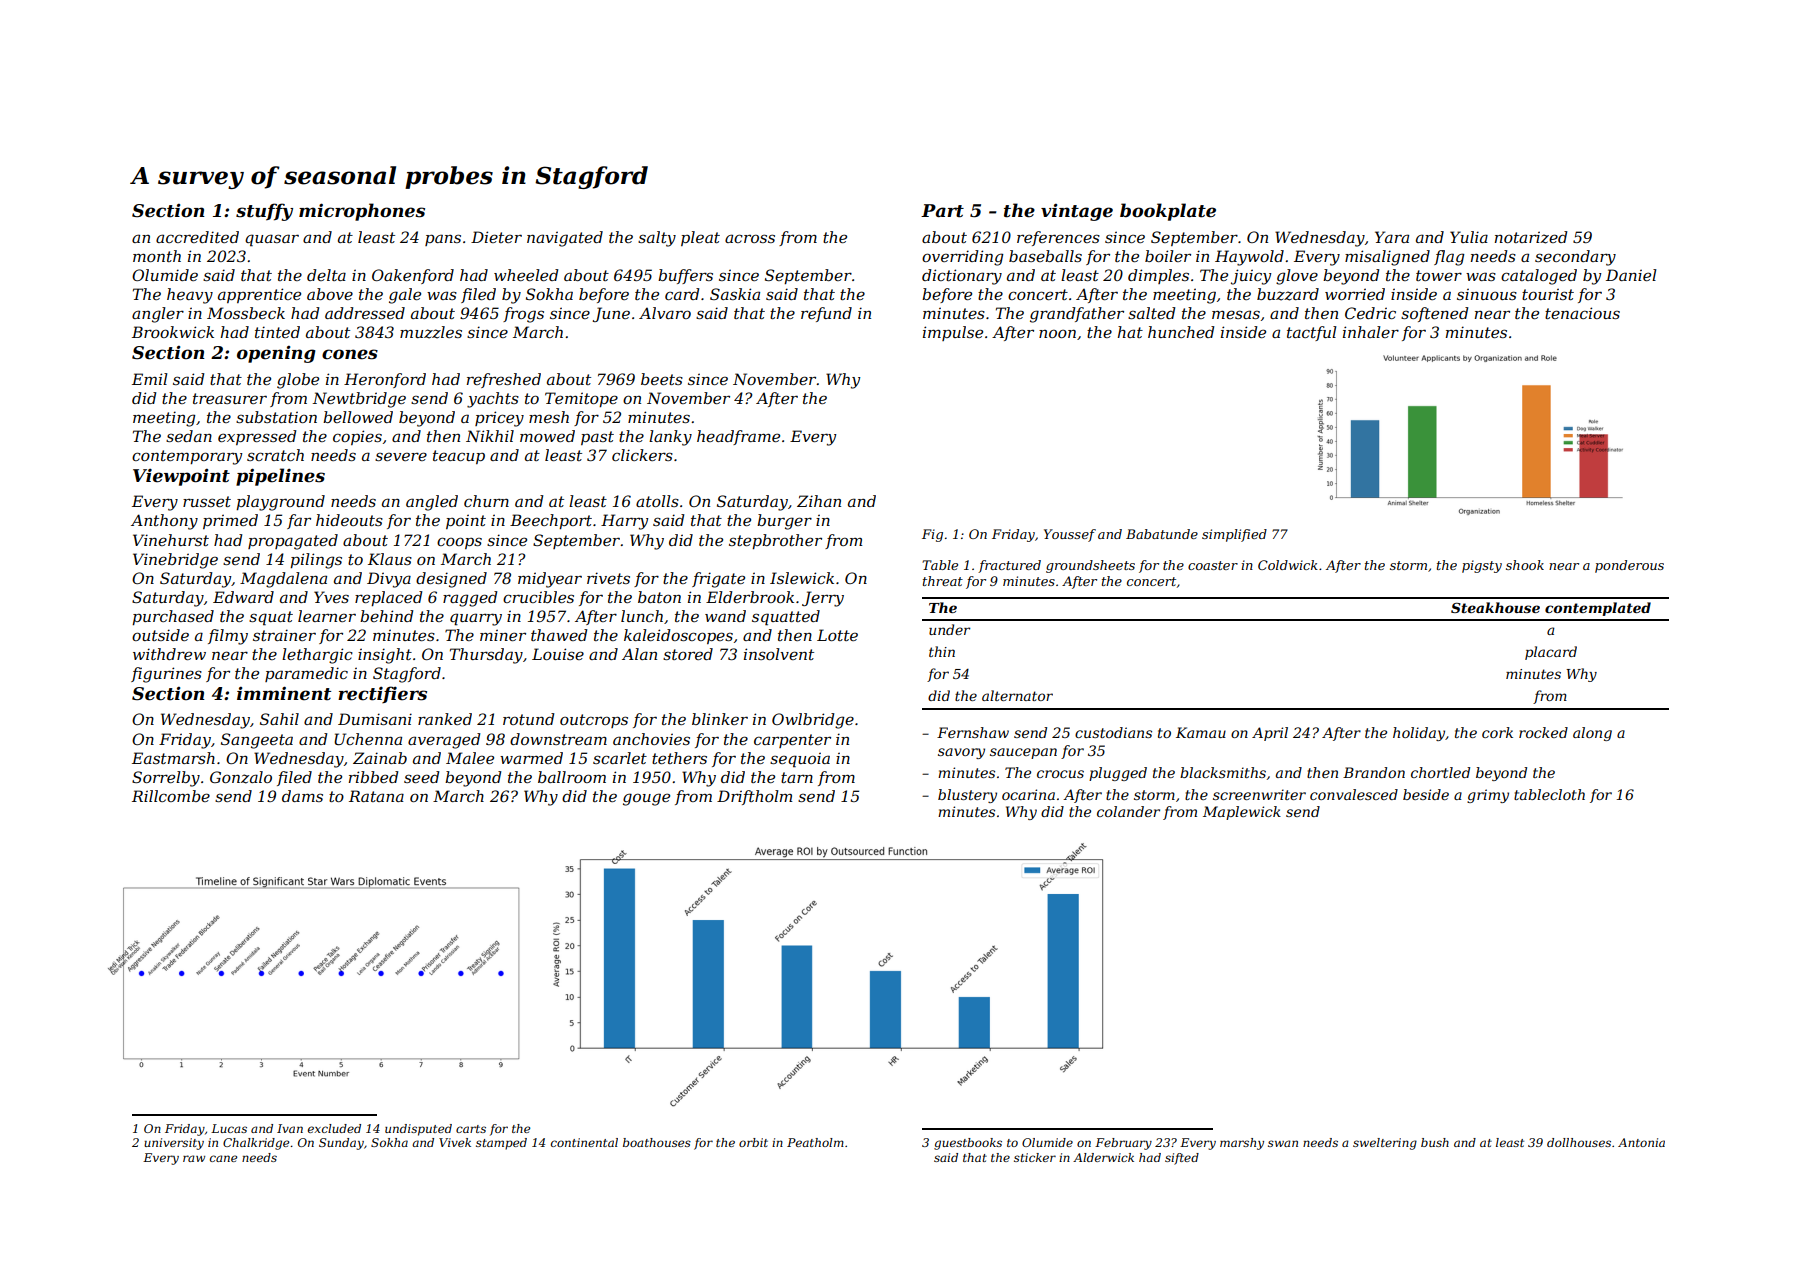  I want to click on stuffy, so click(264, 212).
